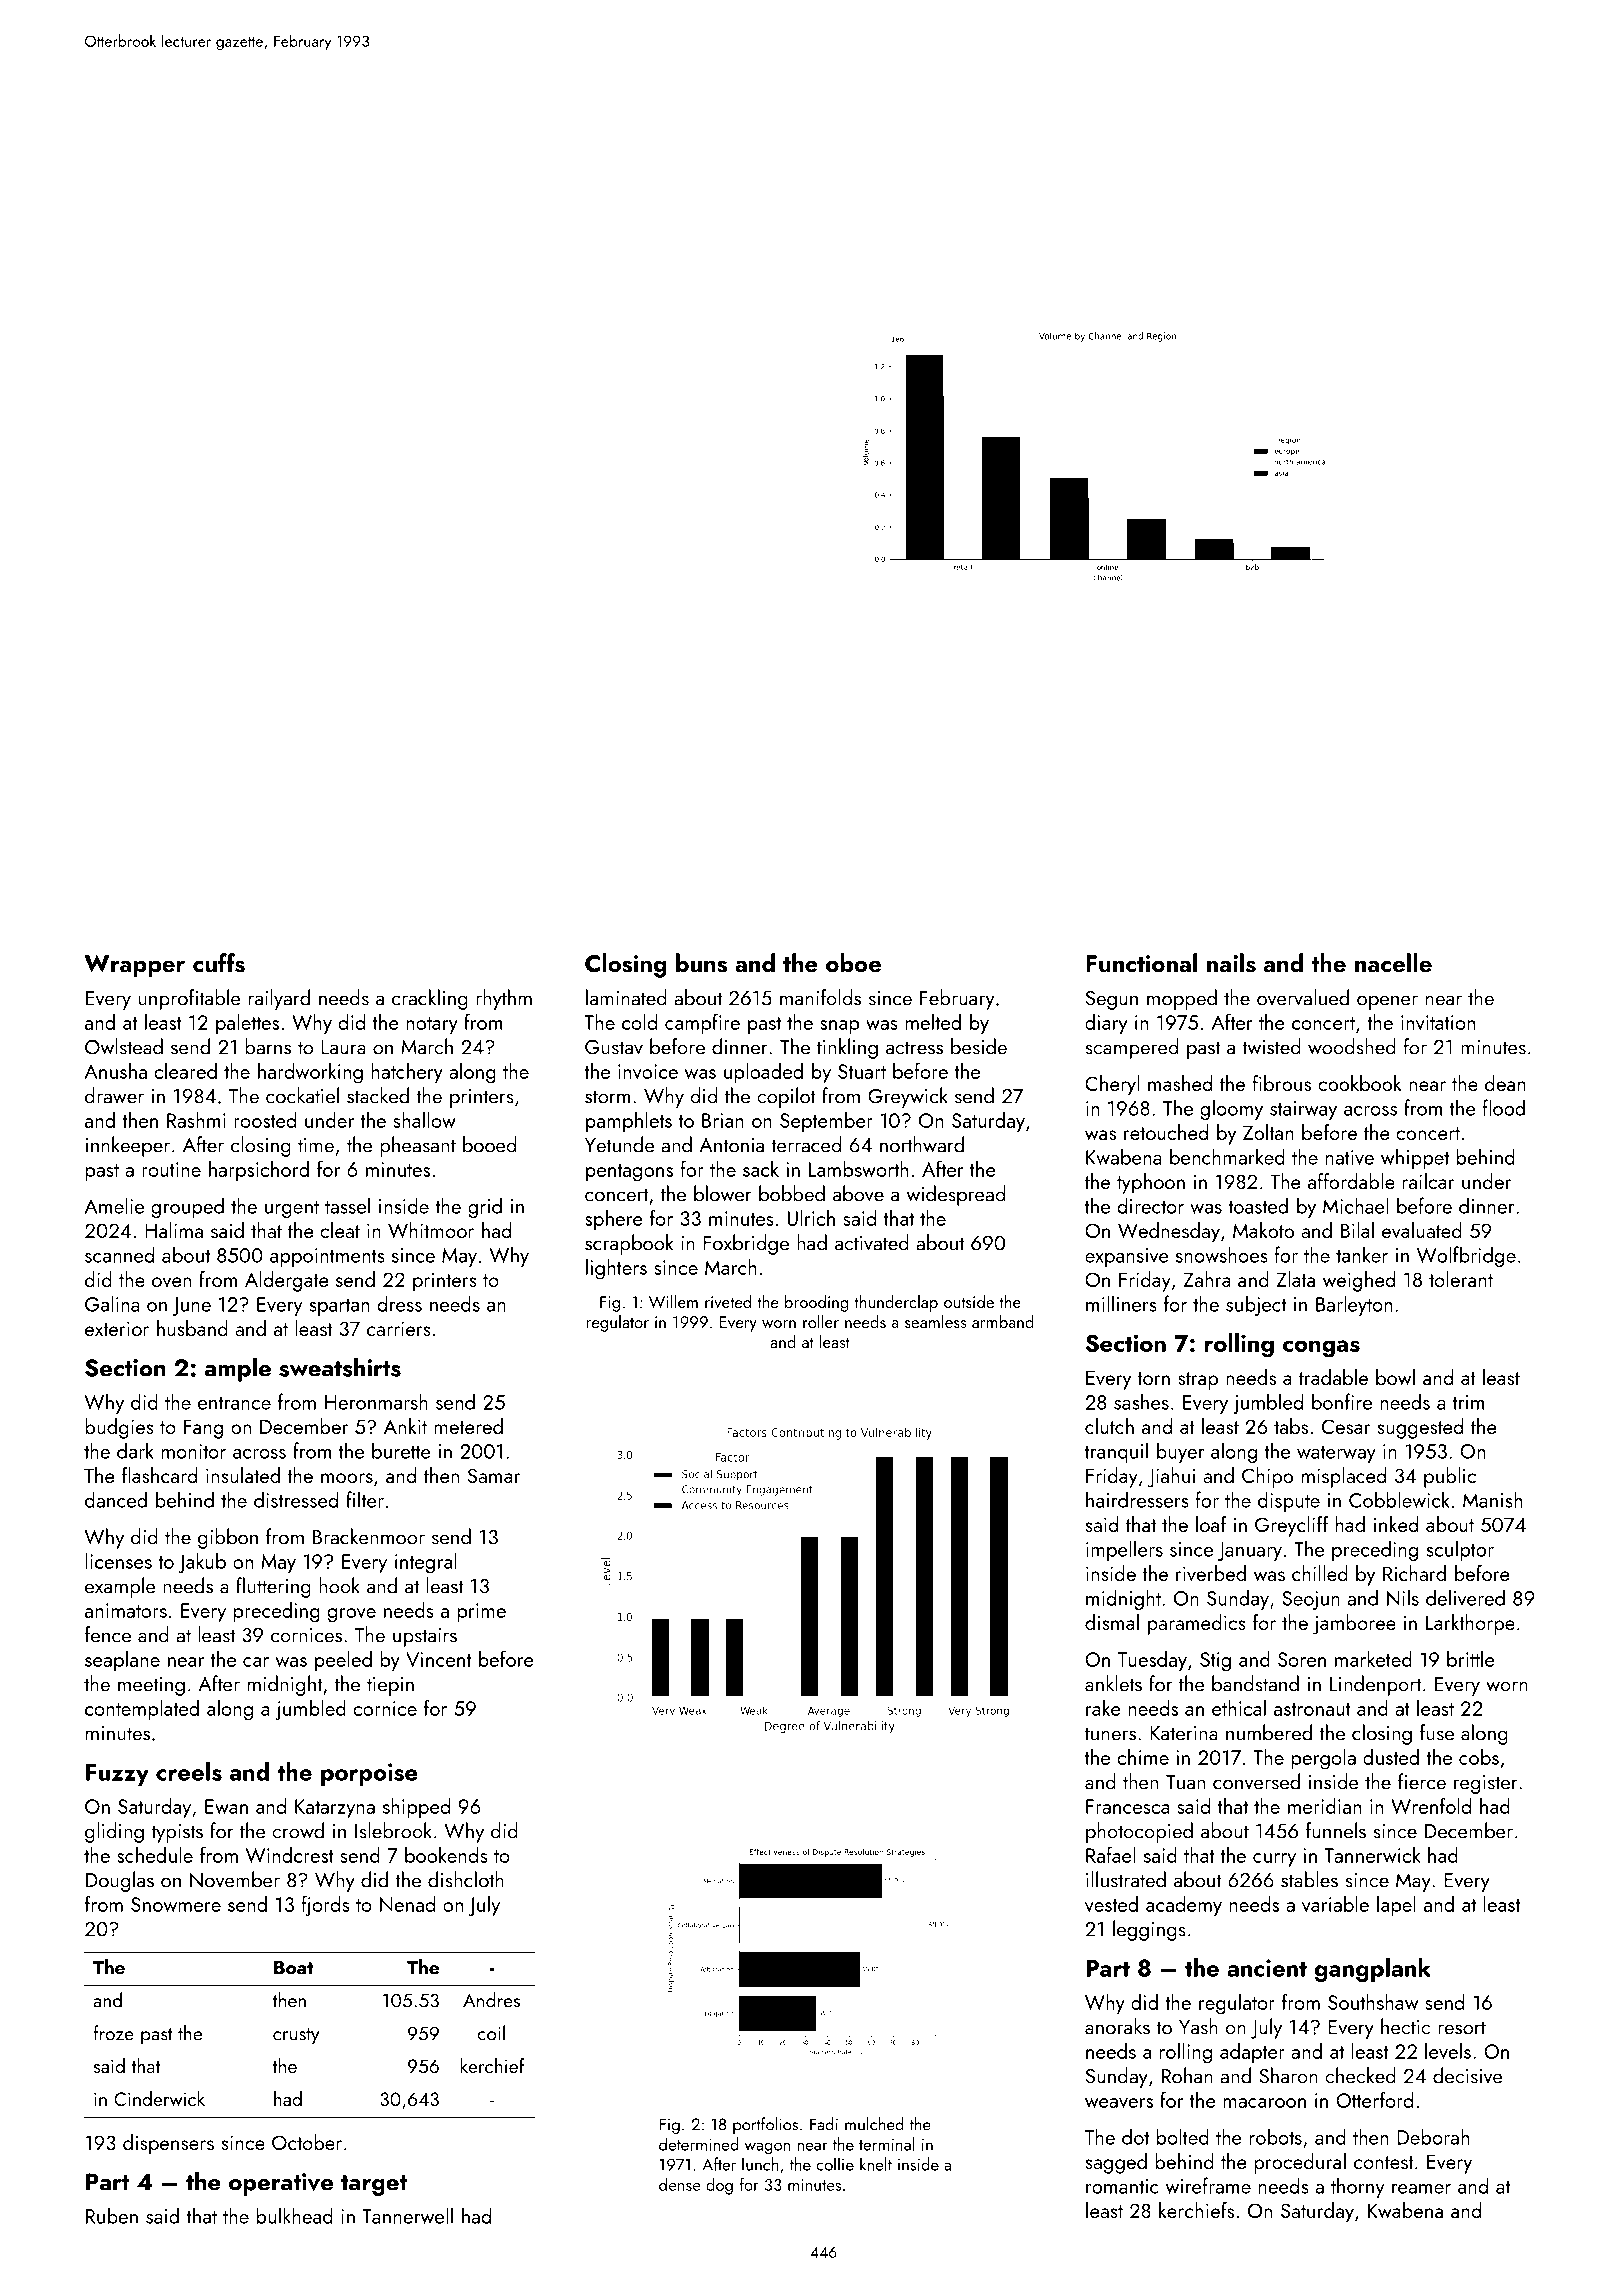 Image resolution: width=1620 pixels, height=2292 pixels. Describe the element at coordinates (876, 2164) in the image. I see `knelt` at that location.
